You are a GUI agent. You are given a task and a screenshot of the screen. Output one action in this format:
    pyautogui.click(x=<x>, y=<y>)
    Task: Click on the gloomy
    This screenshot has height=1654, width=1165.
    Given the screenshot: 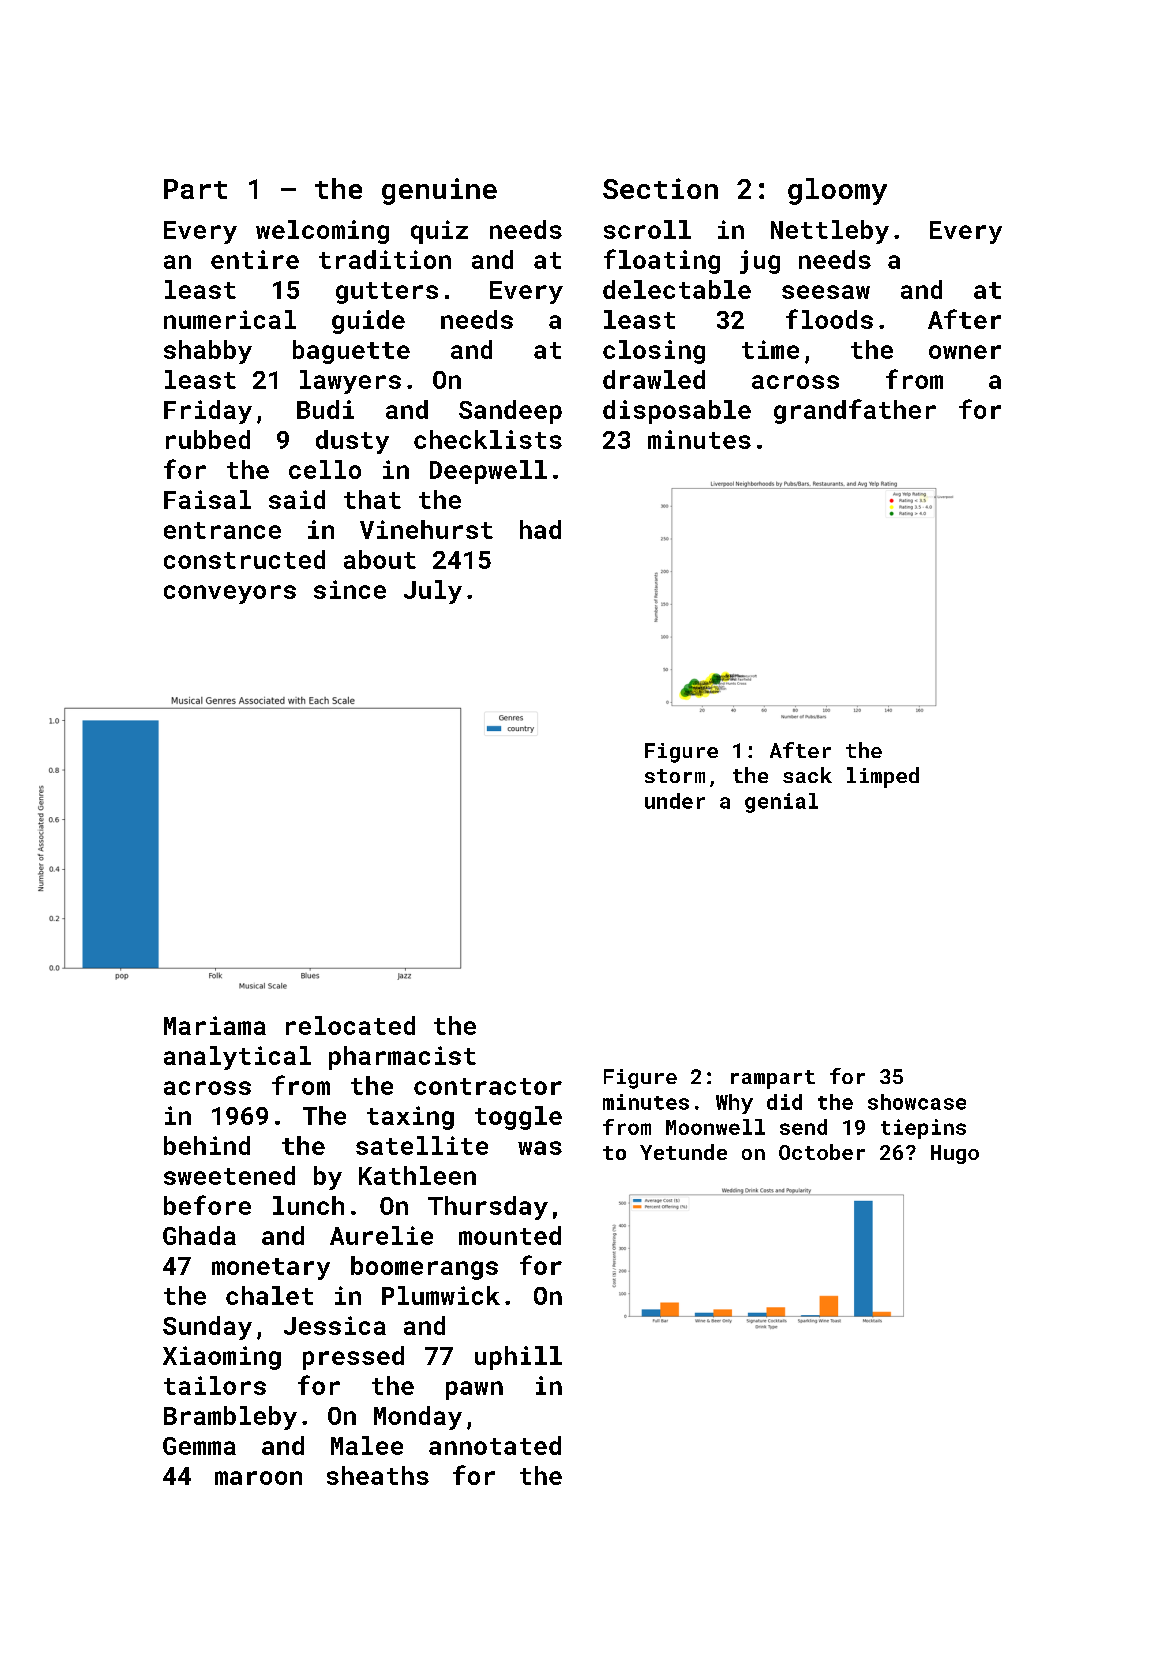 What is the action you would take?
    pyautogui.click(x=837, y=191)
